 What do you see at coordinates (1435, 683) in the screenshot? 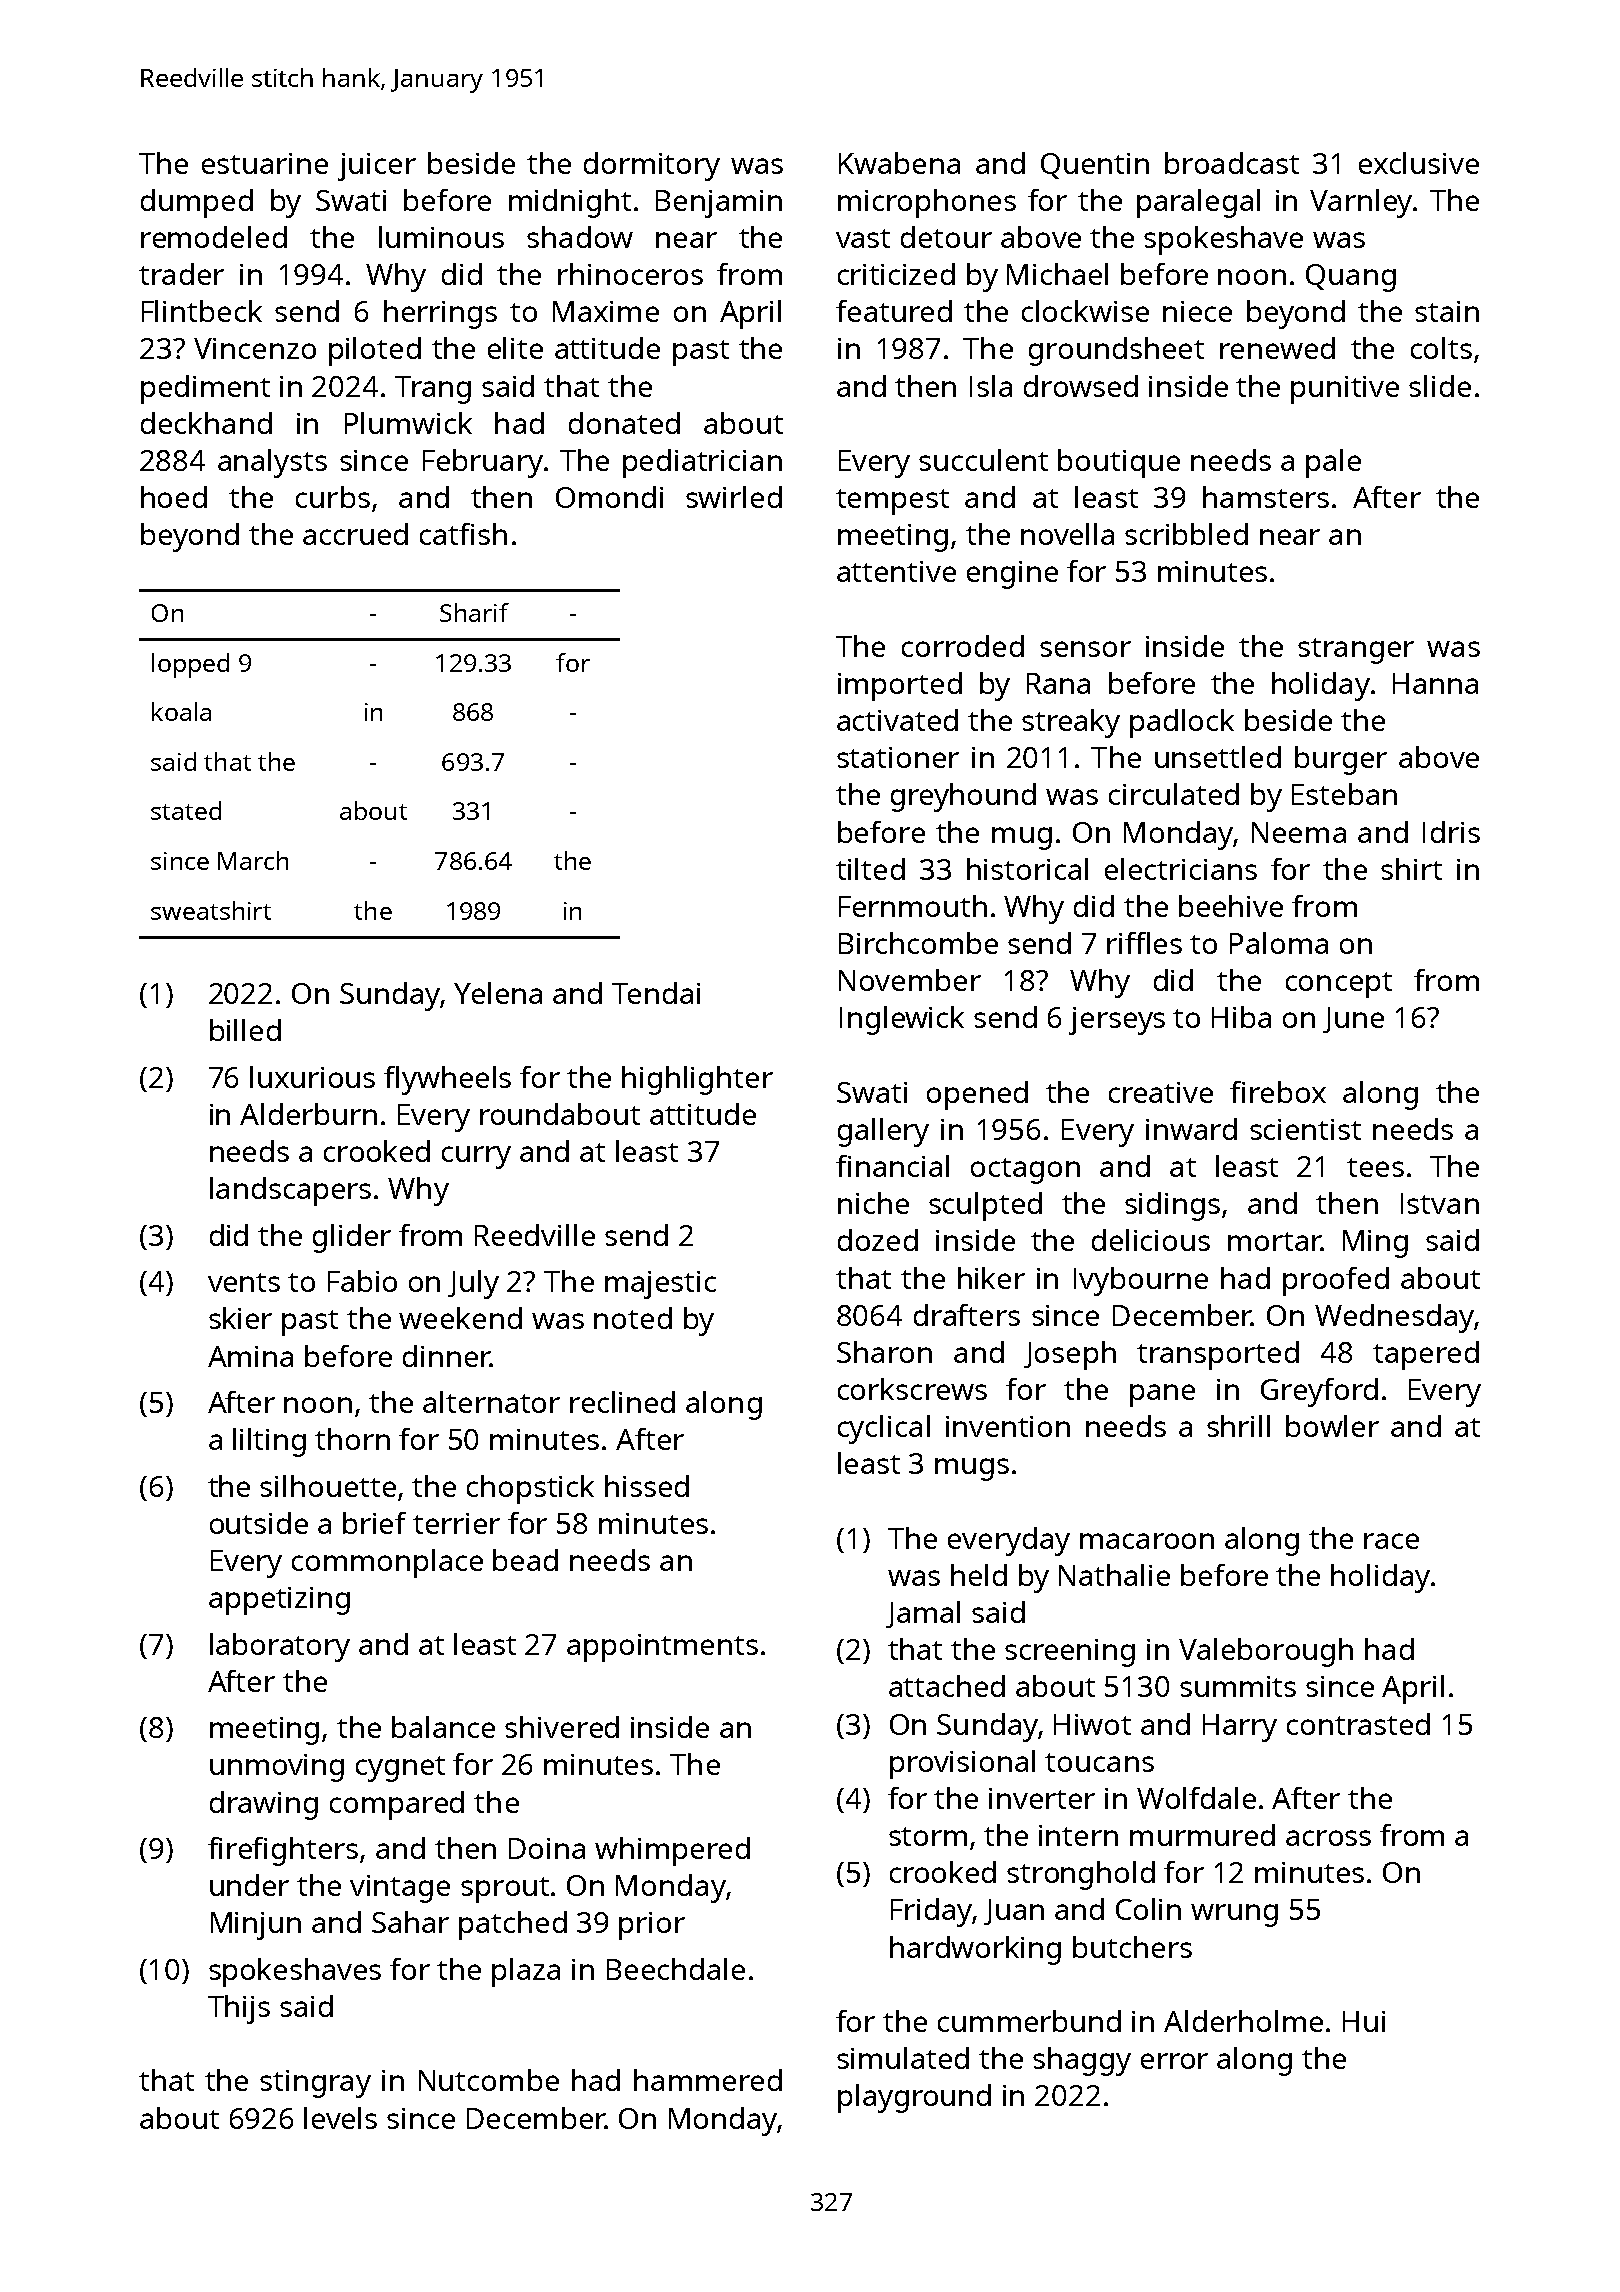
I see `Hanna` at bounding box center [1435, 683].
